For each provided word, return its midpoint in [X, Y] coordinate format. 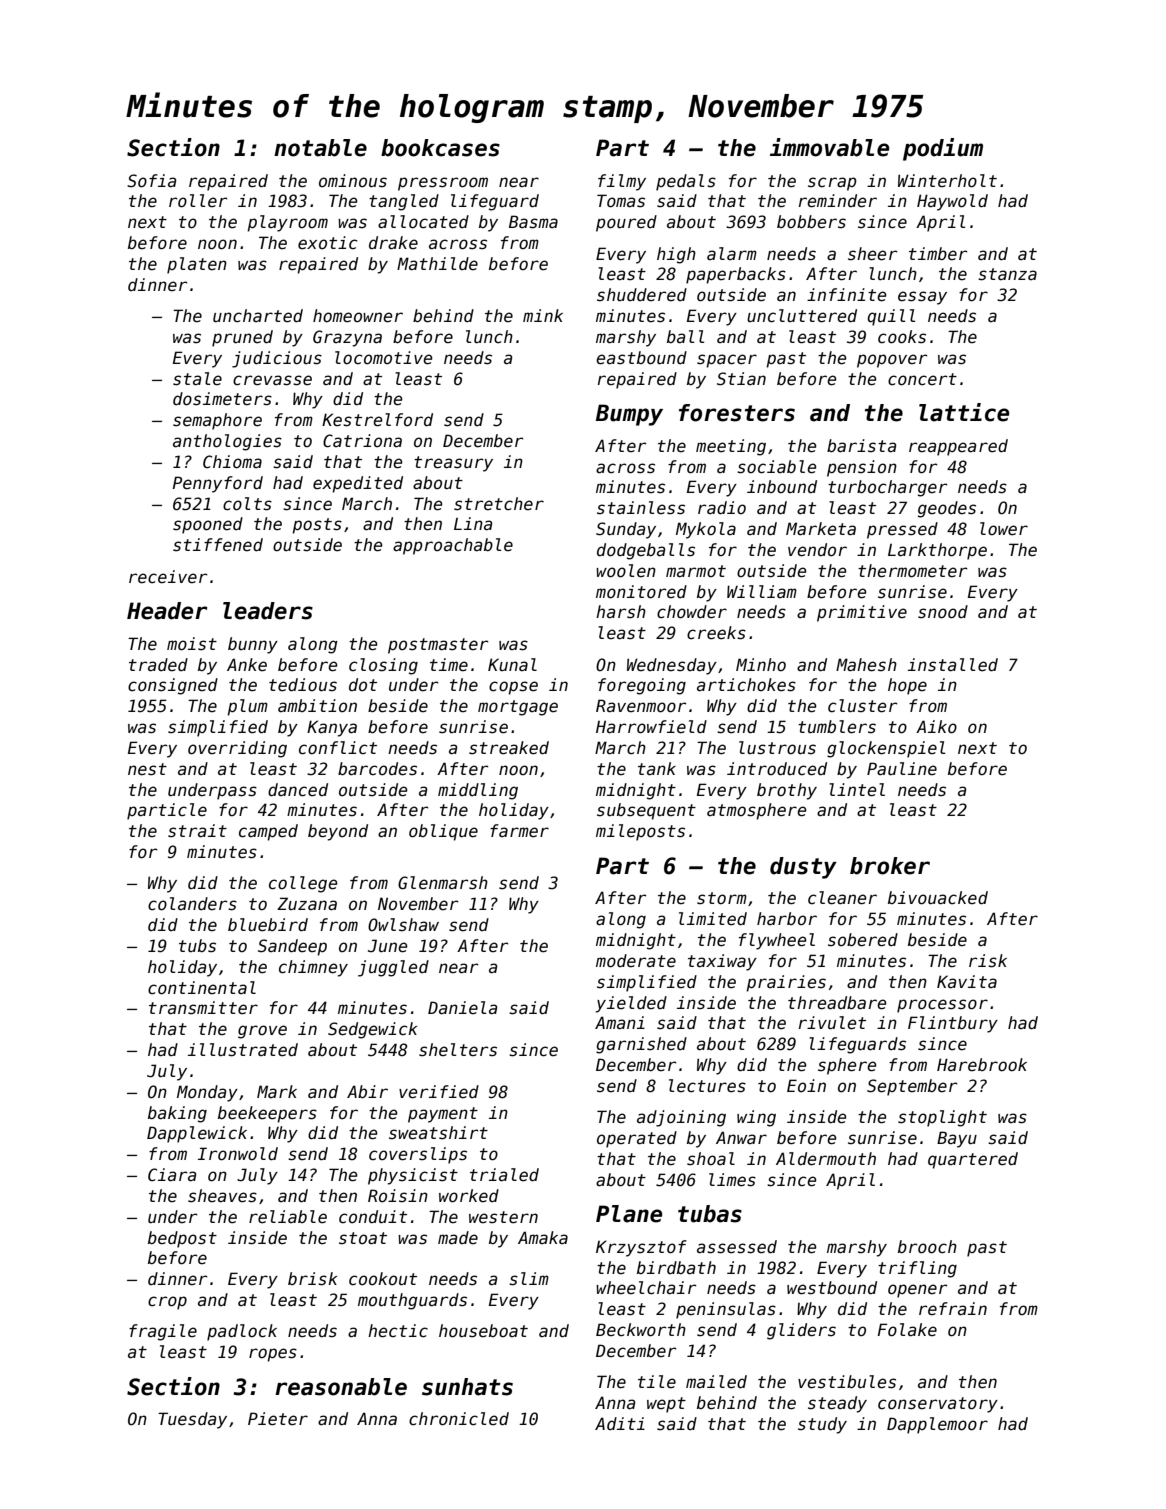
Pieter [278, 1418]
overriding [237, 749]
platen [197, 265]
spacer [727, 361]
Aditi [620, 1423]
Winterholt [947, 181]
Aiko [936, 727]
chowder [692, 612]
